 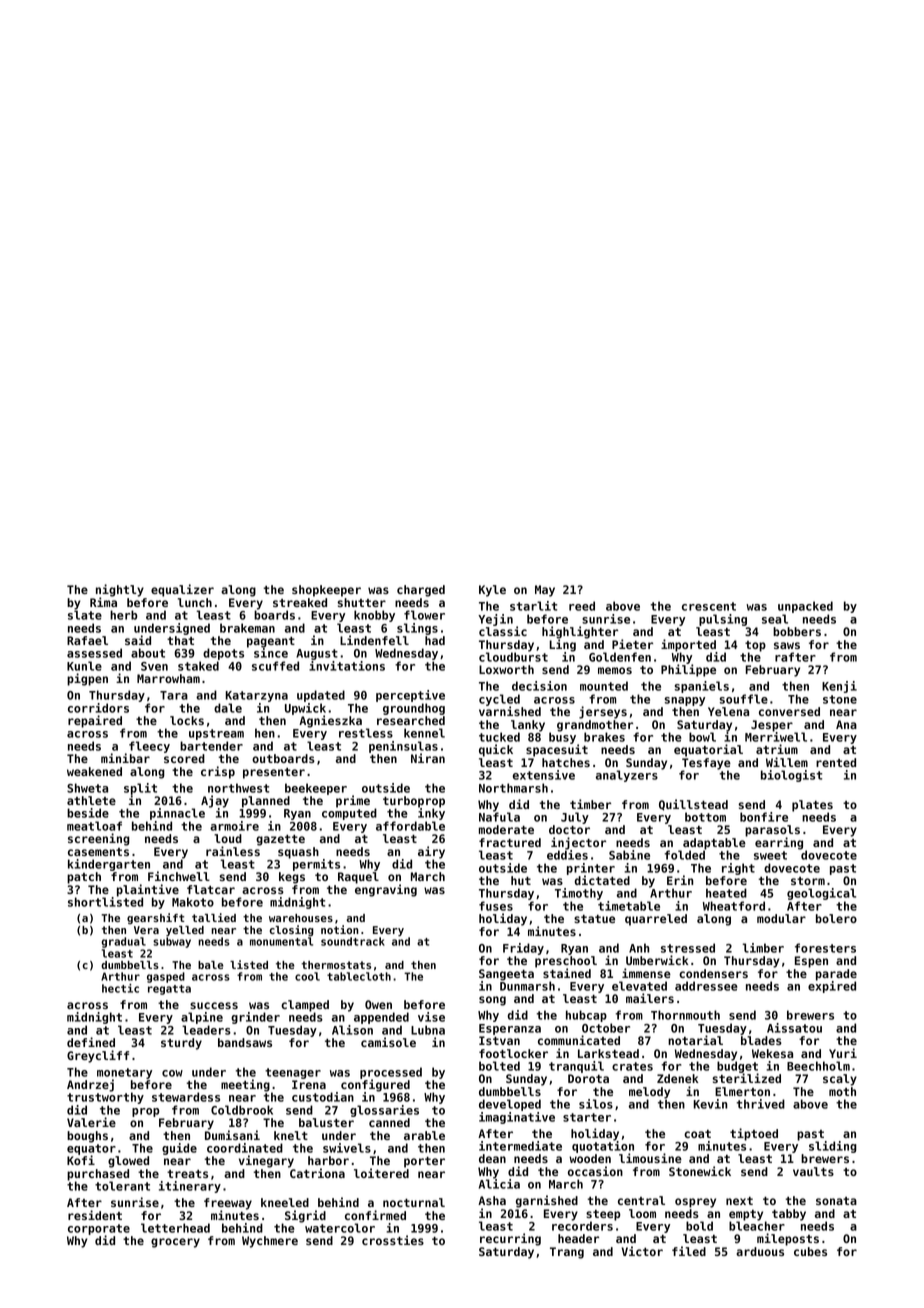 What do you see at coordinates (499, 817) in the document?
I see `Nafula` at bounding box center [499, 817].
